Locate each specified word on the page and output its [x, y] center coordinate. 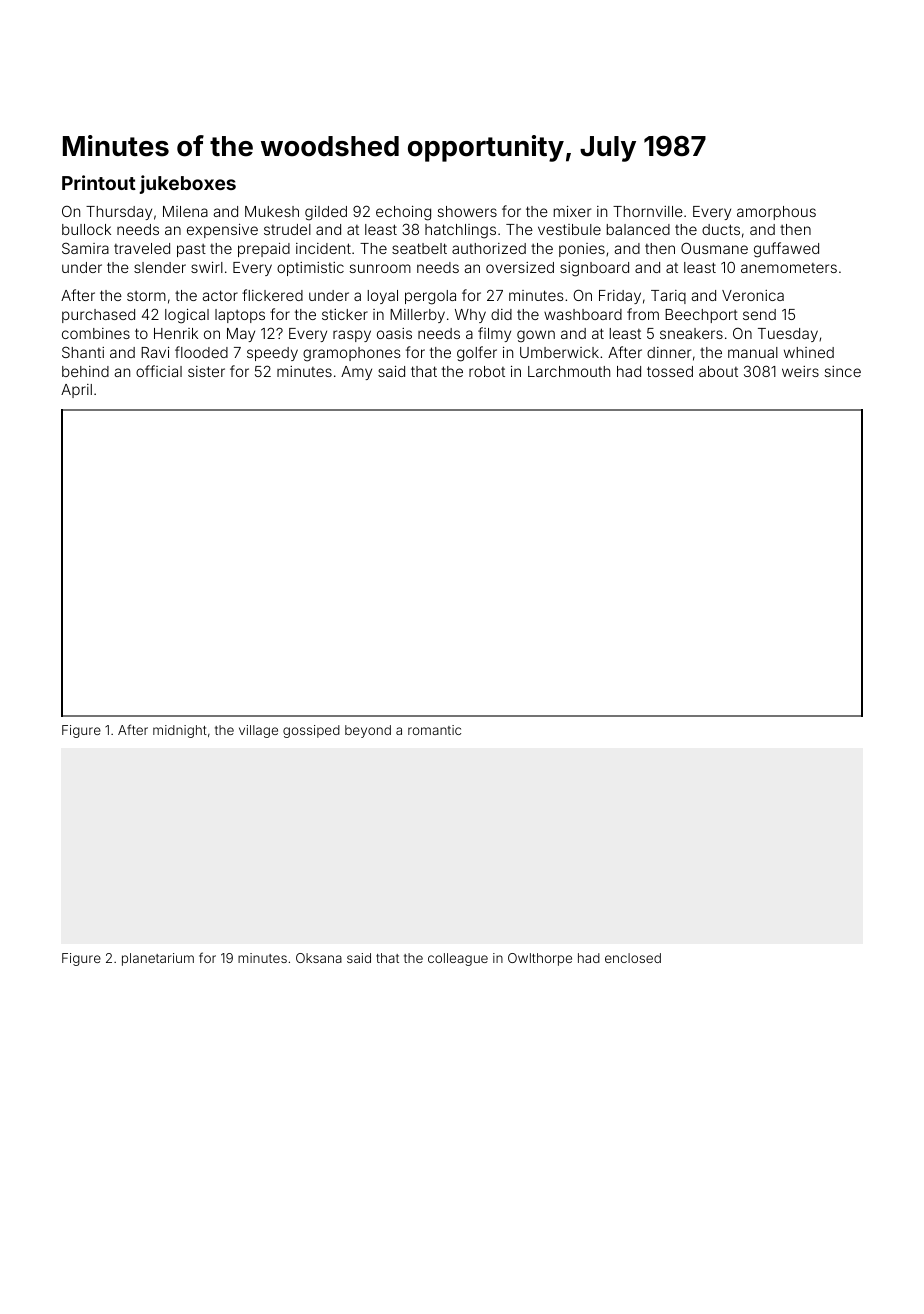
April [76, 391]
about [718, 371]
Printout [99, 182]
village [258, 731]
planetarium [158, 959]
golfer [477, 354]
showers [467, 211]
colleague [458, 959]
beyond [368, 731]
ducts [721, 229]
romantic [434, 730]
